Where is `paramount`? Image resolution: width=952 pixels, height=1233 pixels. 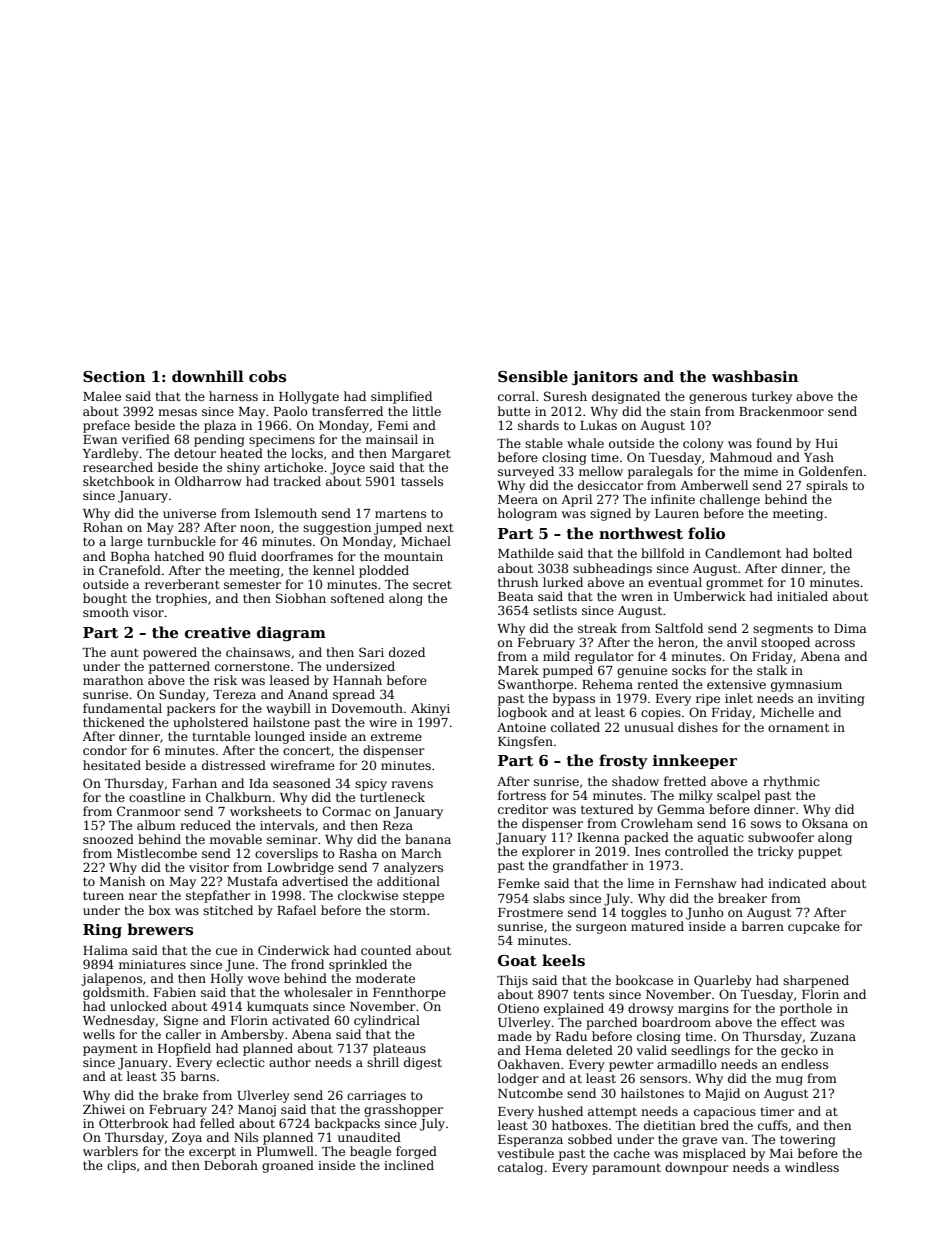
paramount is located at coordinates (626, 1169).
